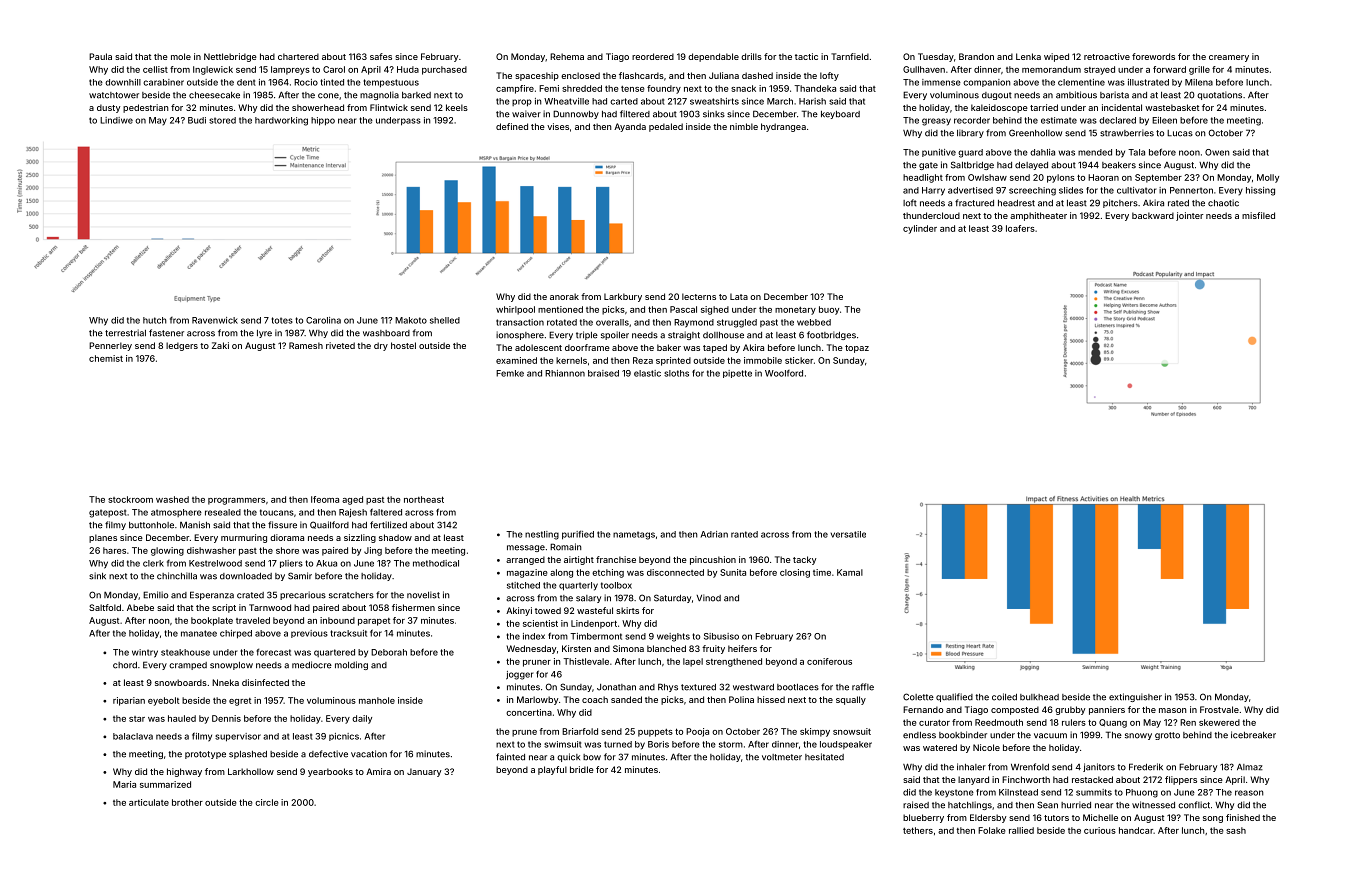  What do you see at coordinates (1135, 697) in the screenshot?
I see `extinguisher` at bounding box center [1135, 697].
